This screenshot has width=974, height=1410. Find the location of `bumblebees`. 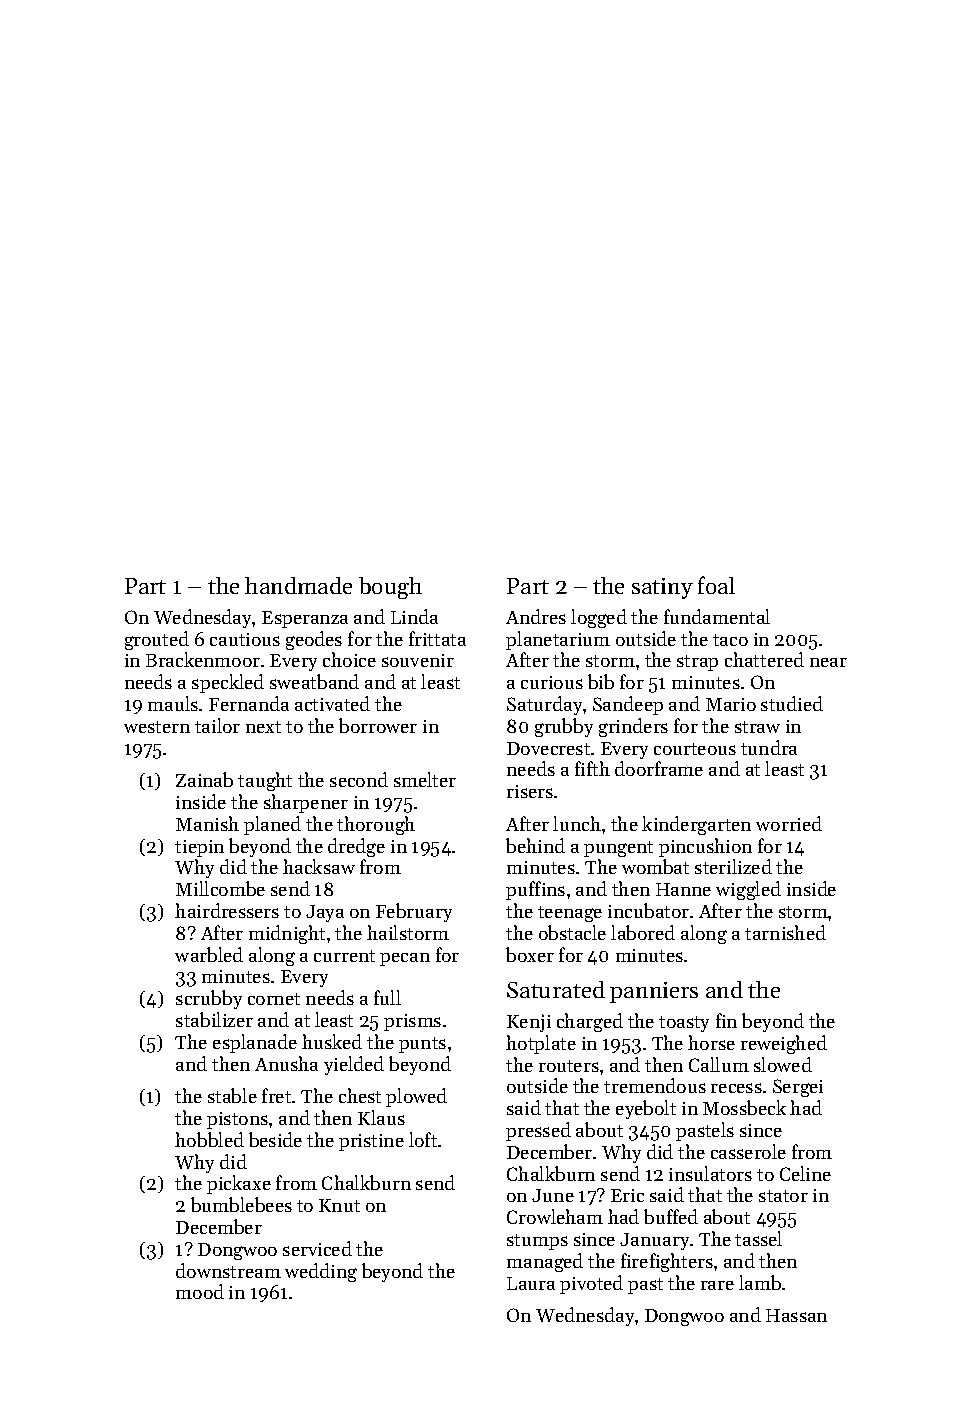

bumblebees is located at coordinates (241, 1204).
